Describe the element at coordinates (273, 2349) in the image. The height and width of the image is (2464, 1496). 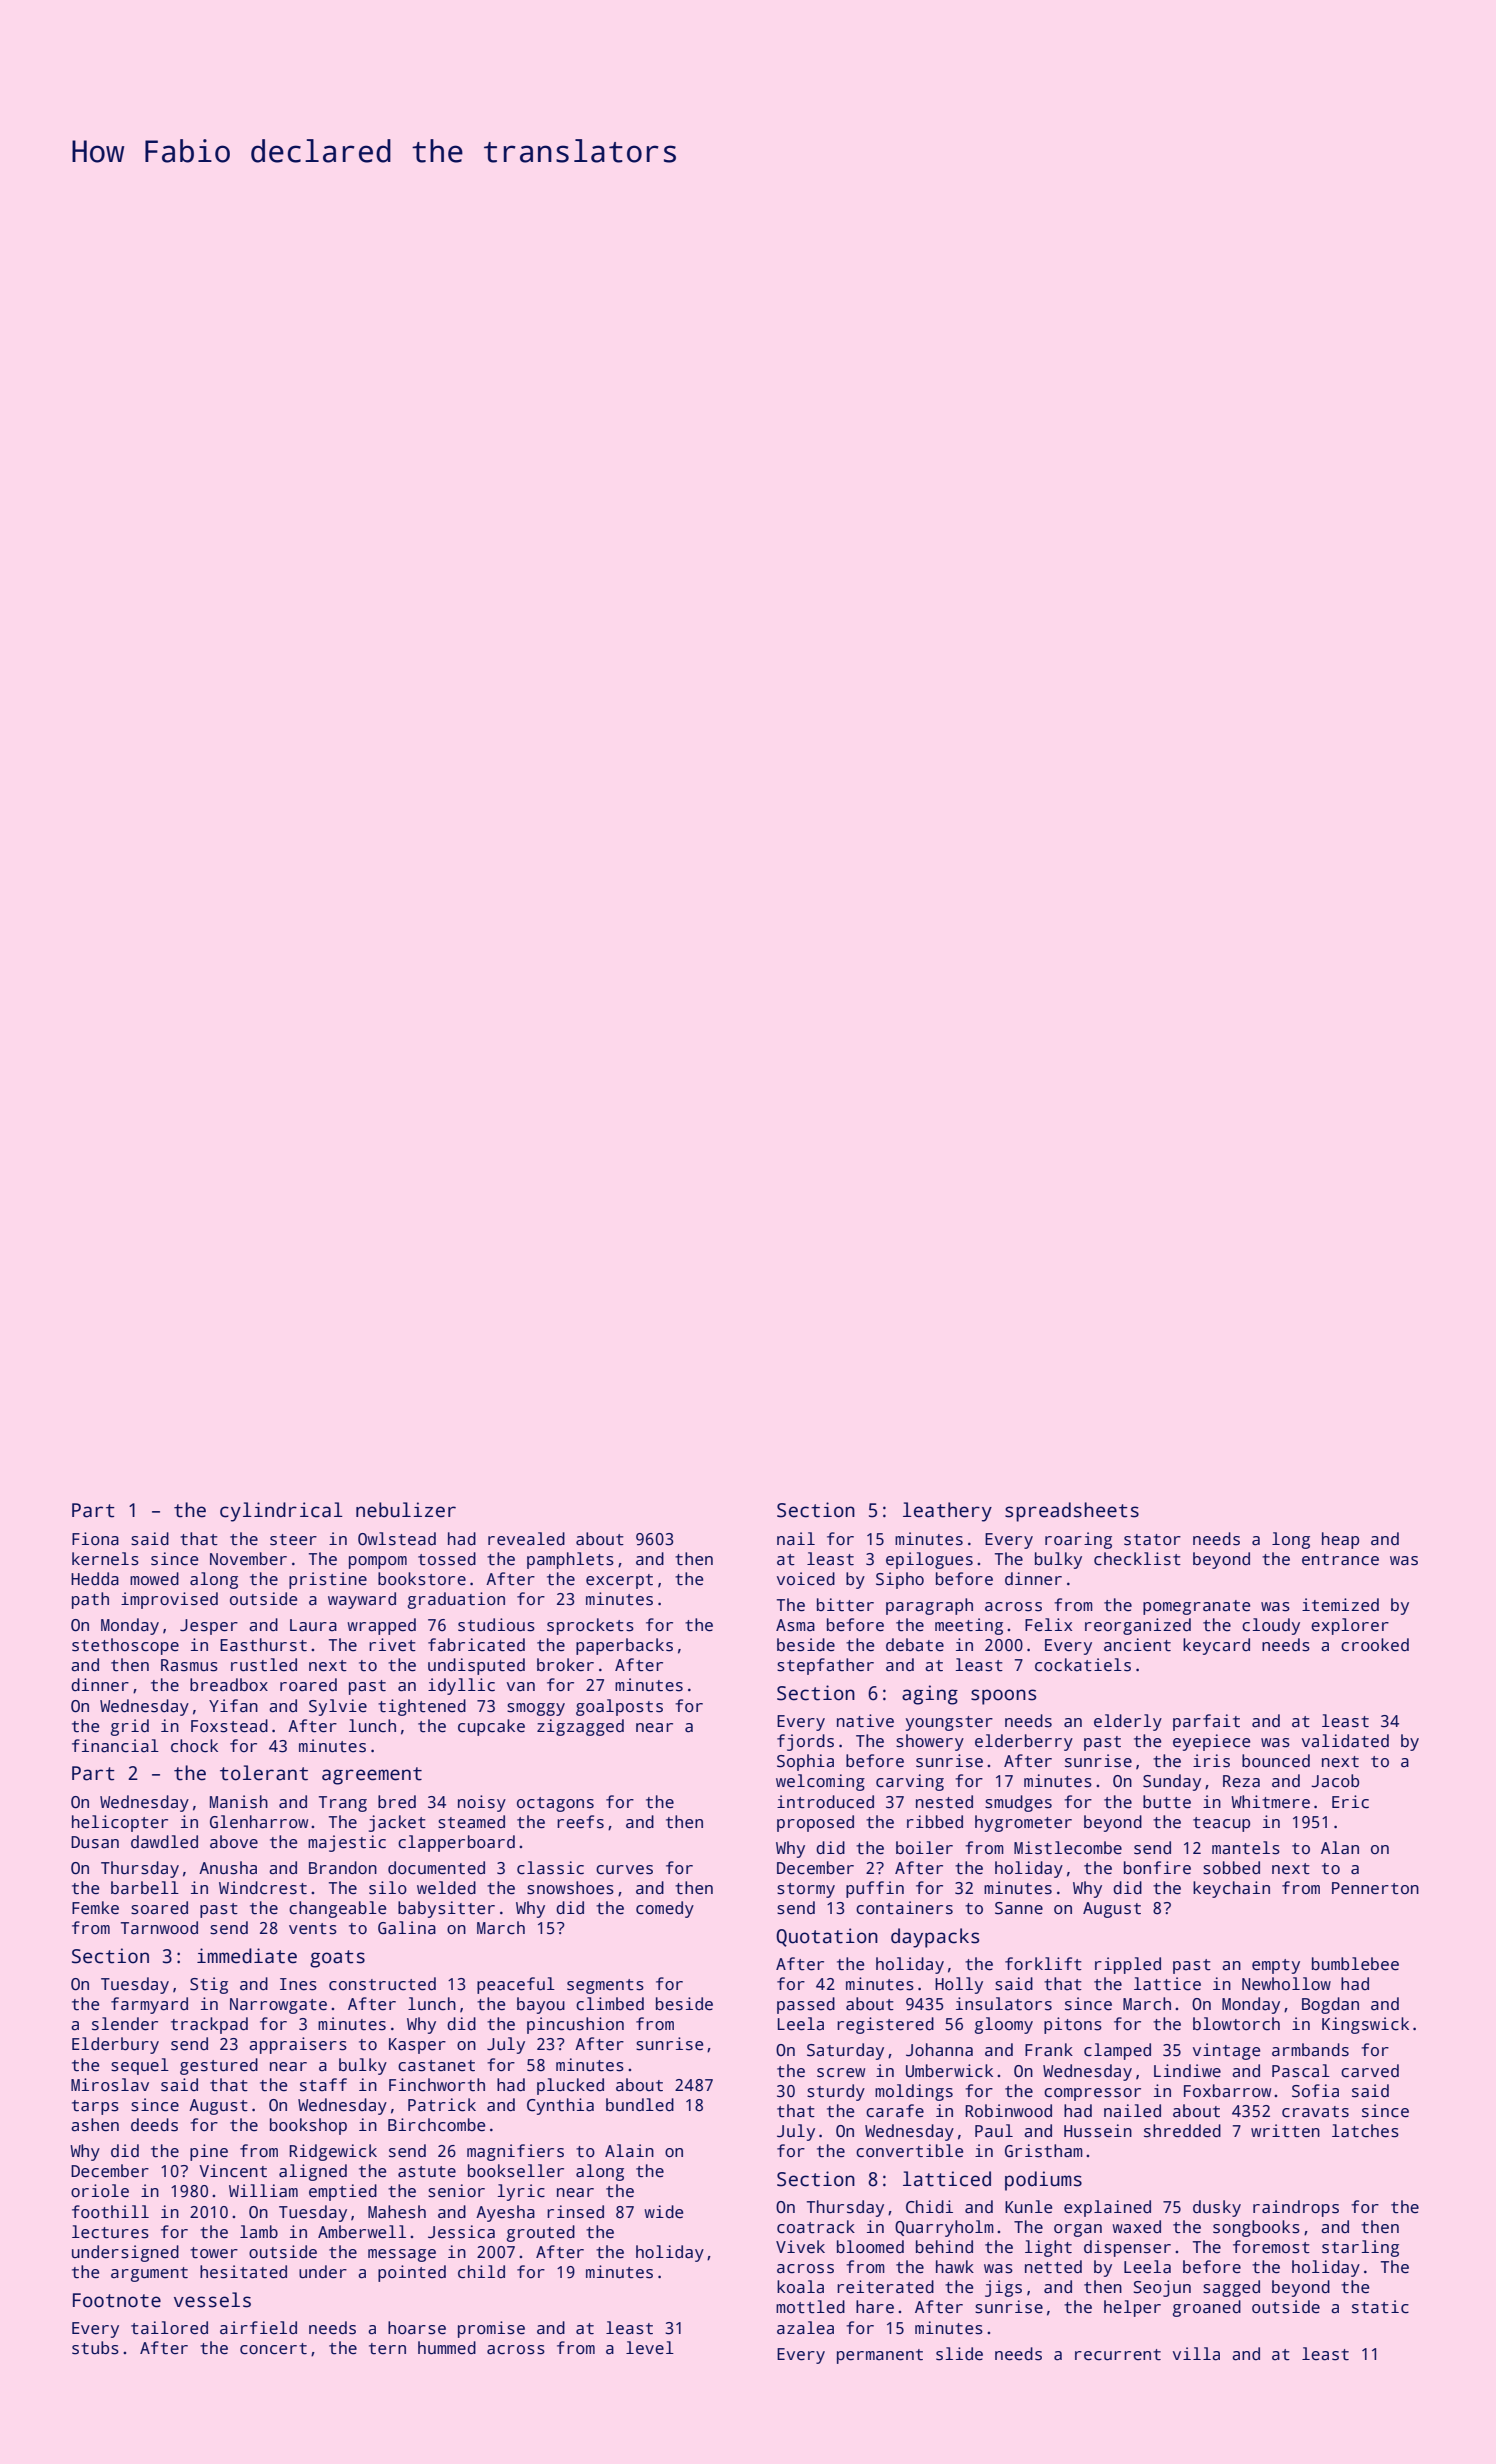
I see `concert` at that location.
